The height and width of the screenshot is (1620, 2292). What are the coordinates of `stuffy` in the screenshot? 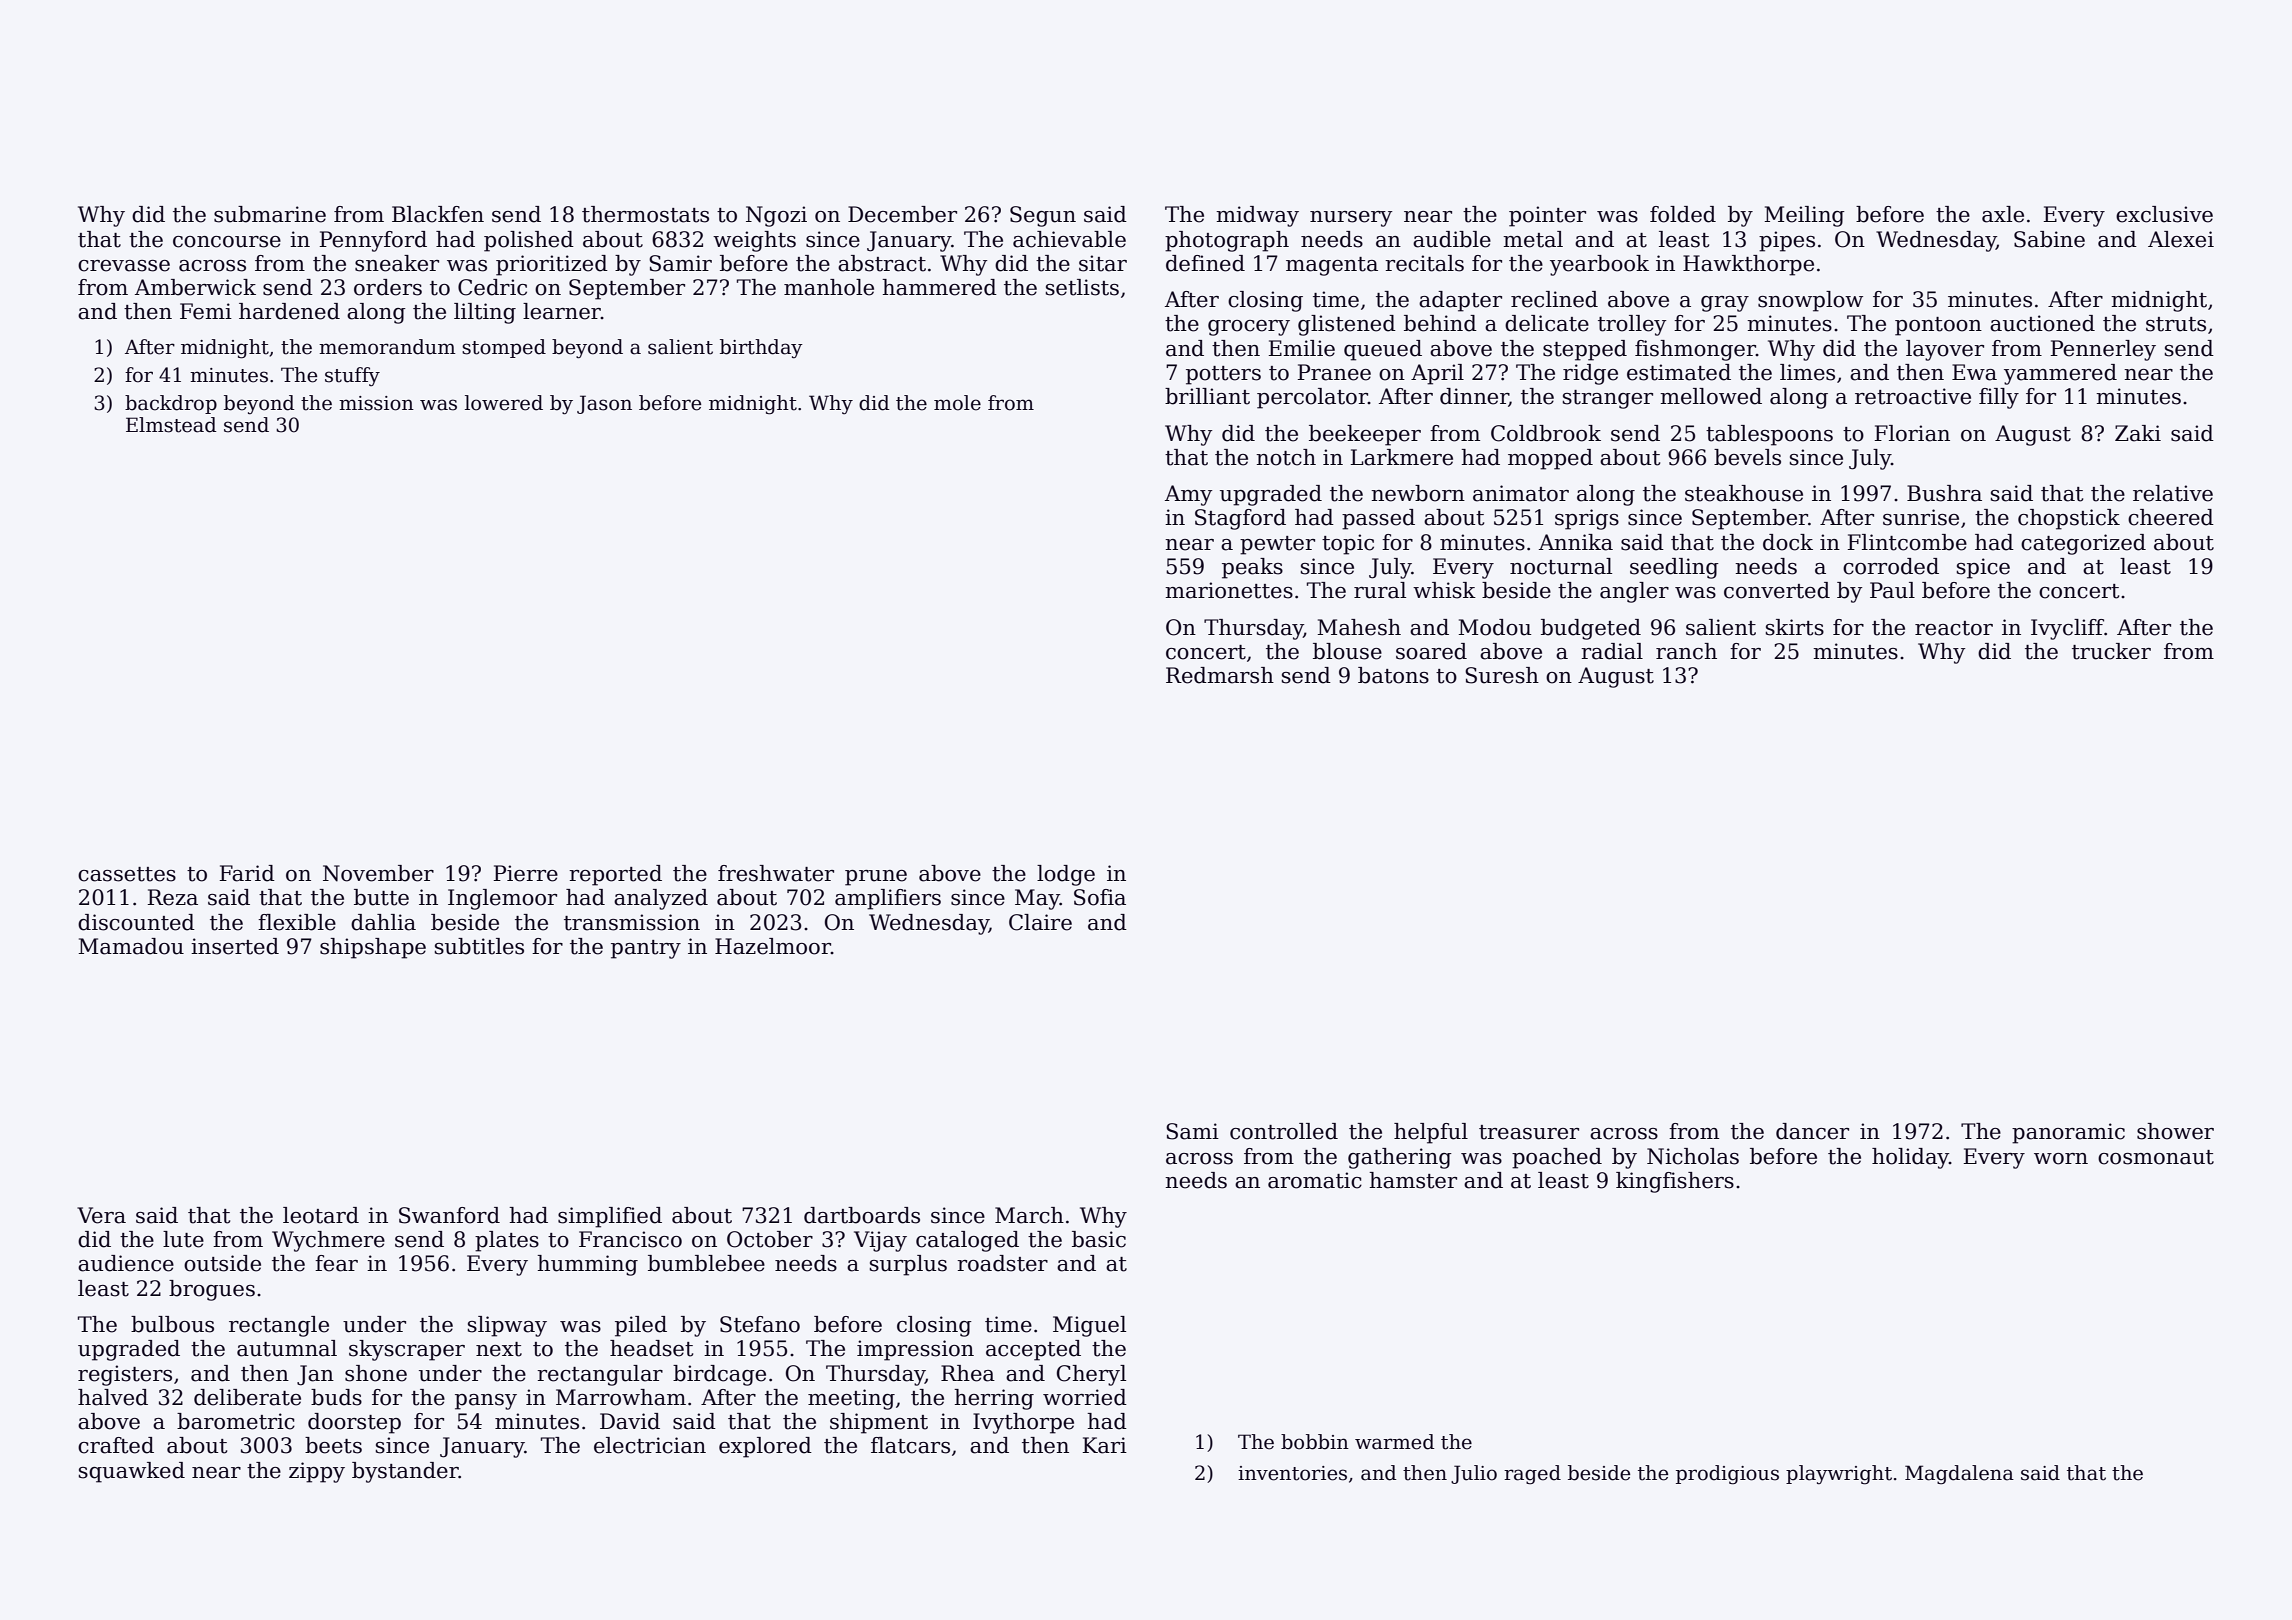 It's located at (352, 376).
